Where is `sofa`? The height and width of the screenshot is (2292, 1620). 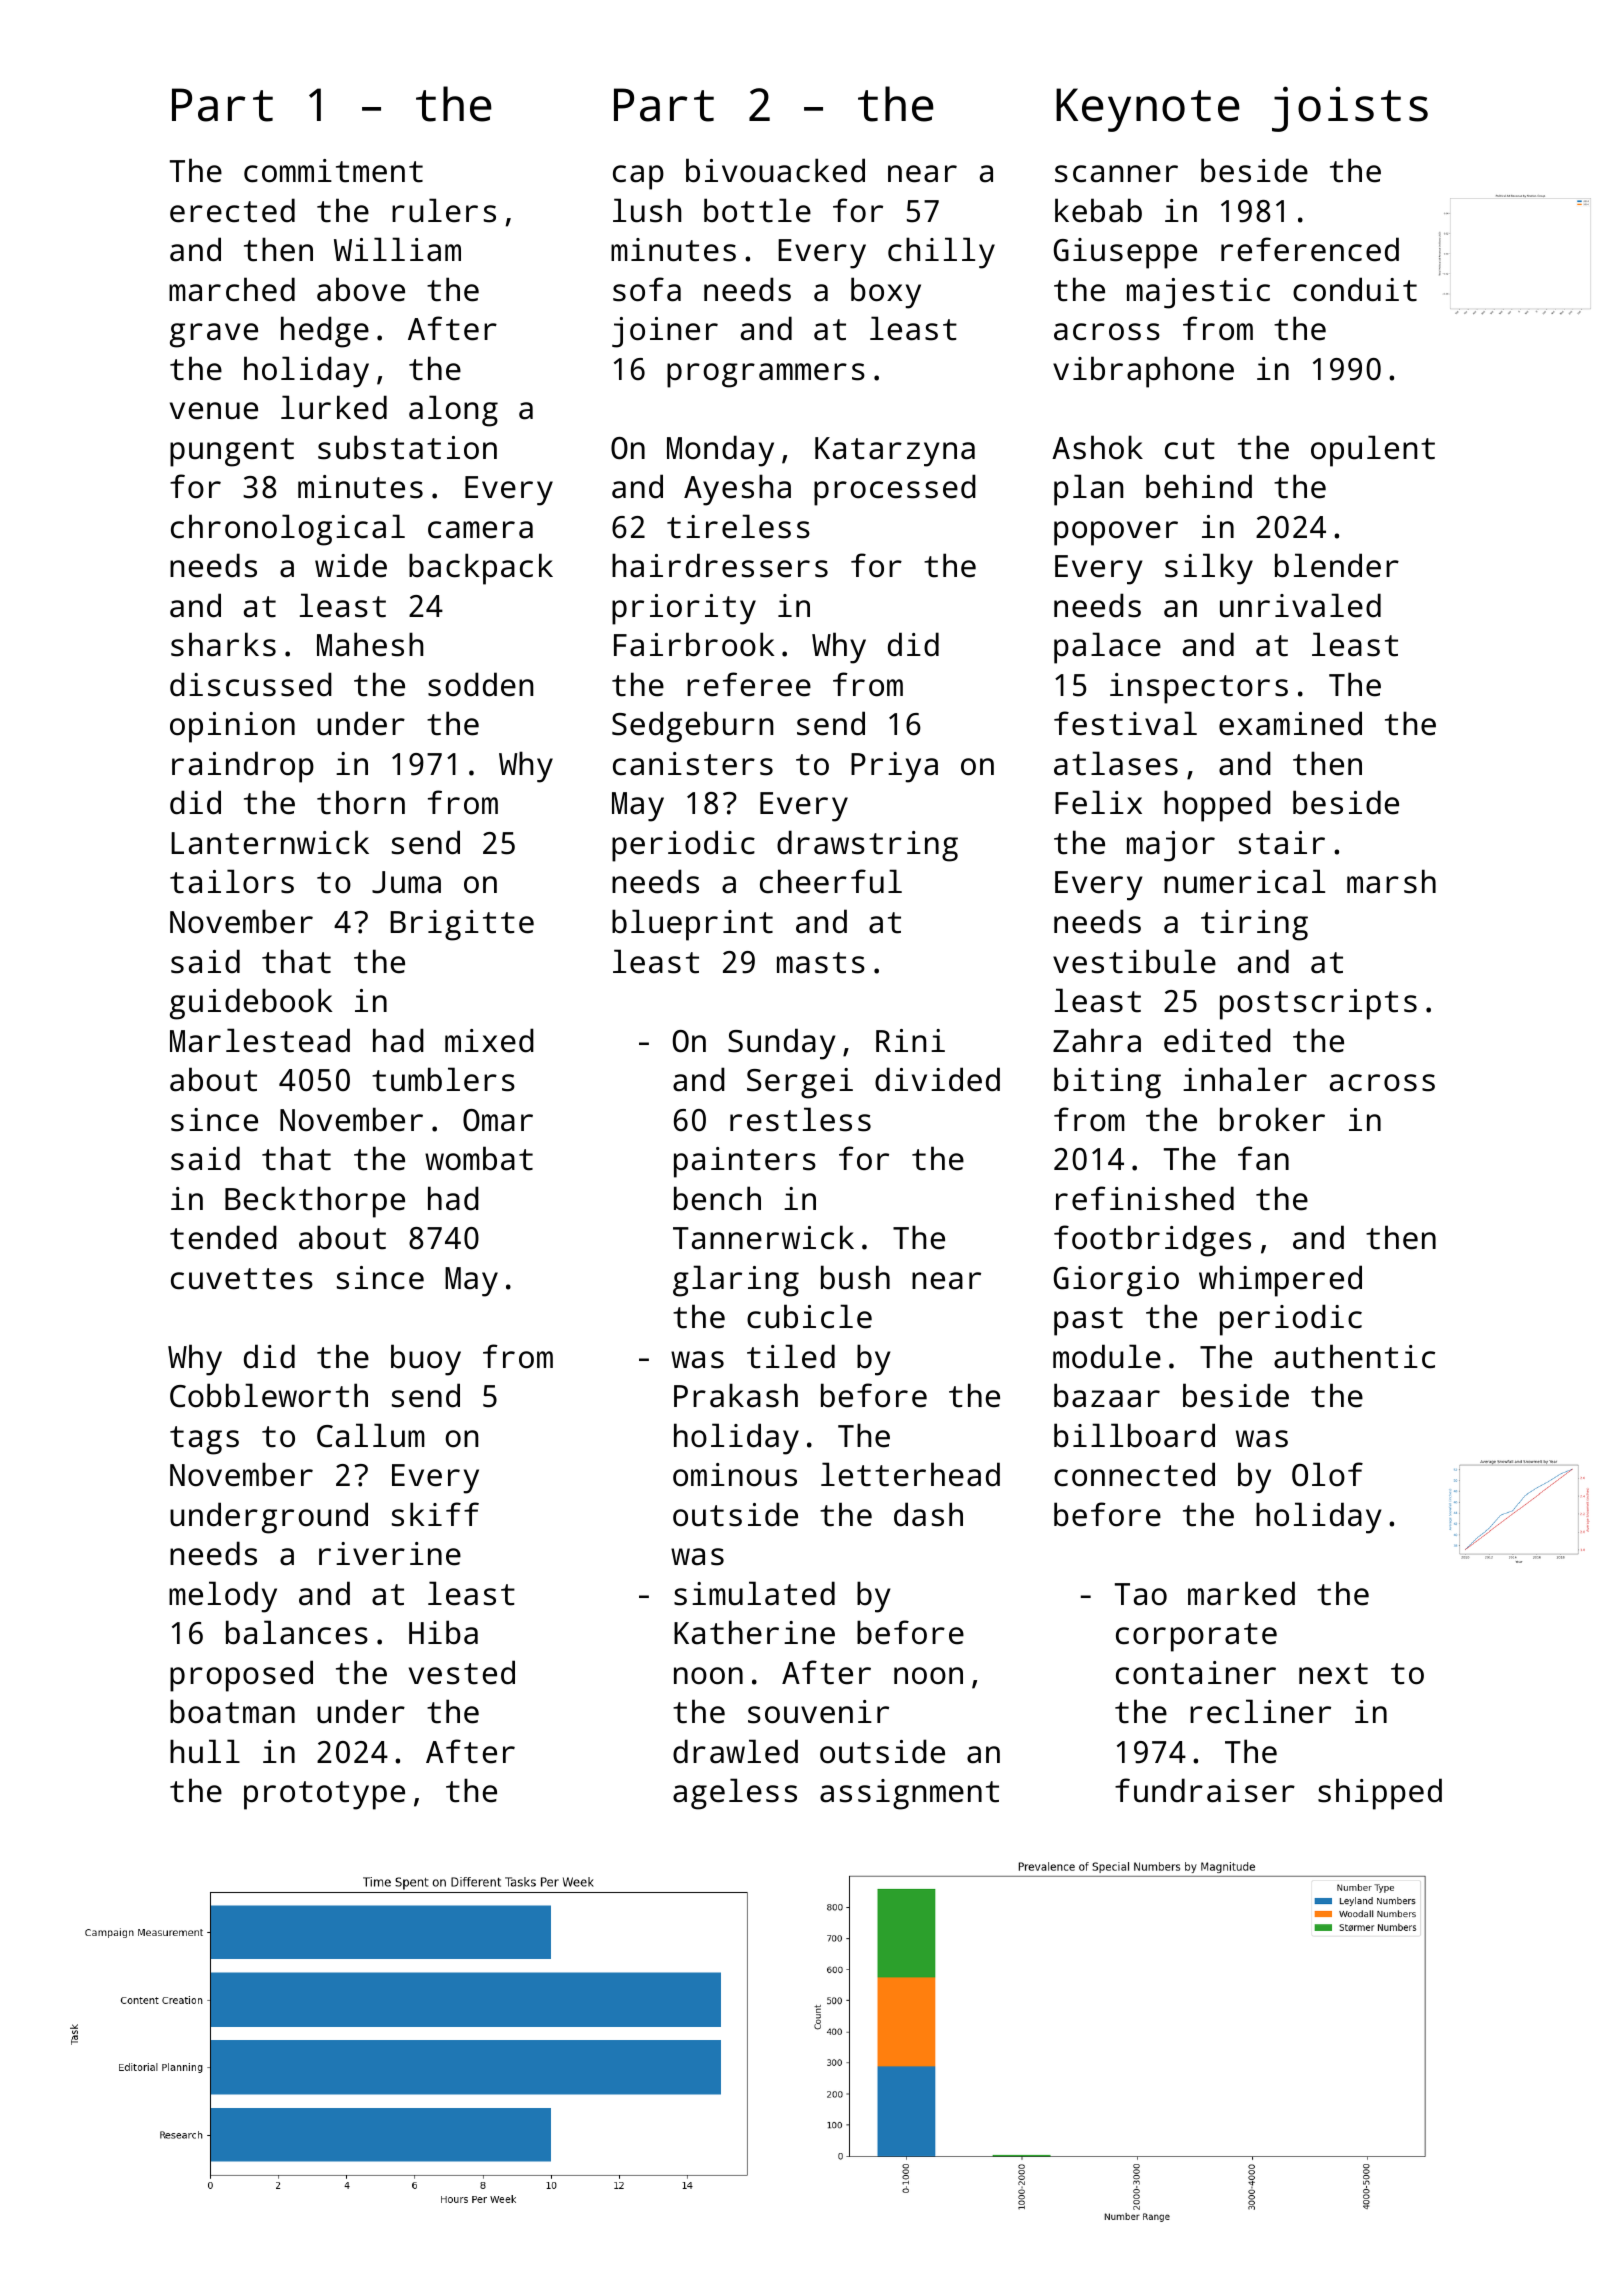 sofa is located at coordinates (647, 289).
